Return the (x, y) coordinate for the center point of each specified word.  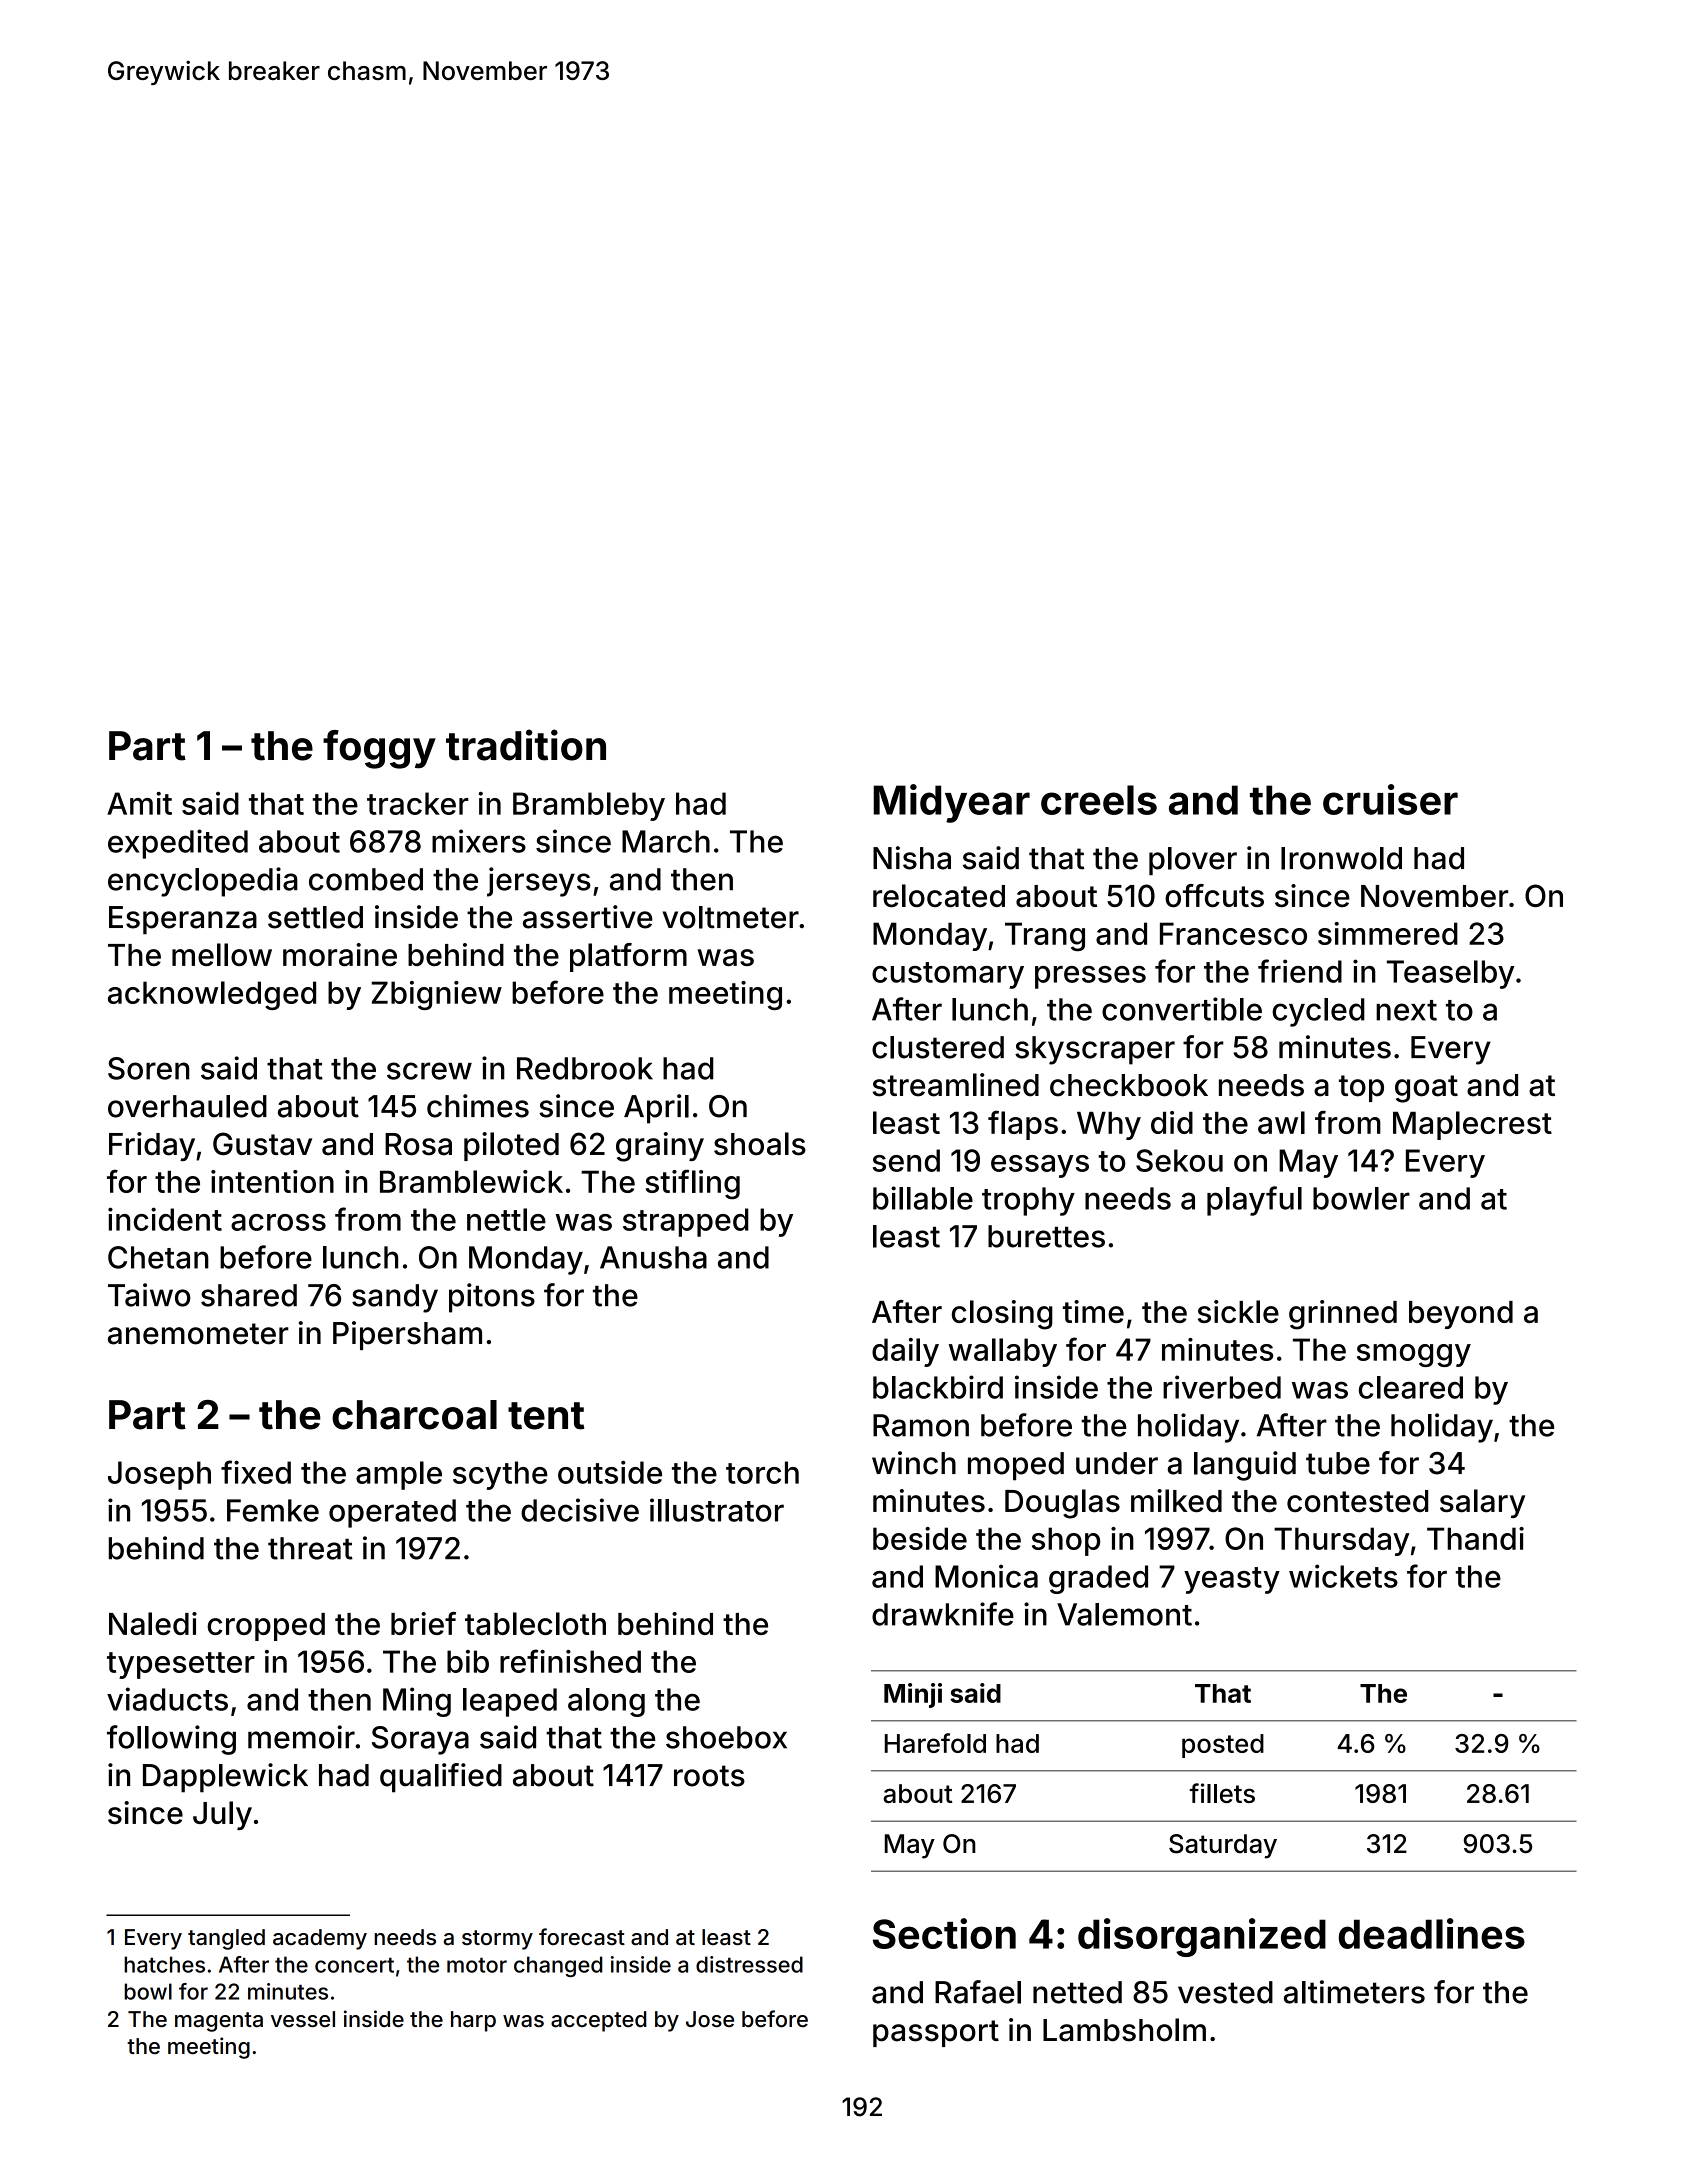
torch (762, 1472)
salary (1482, 1503)
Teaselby (1451, 974)
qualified (441, 1778)
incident (165, 1219)
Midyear (951, 803)
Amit (139, 803)
